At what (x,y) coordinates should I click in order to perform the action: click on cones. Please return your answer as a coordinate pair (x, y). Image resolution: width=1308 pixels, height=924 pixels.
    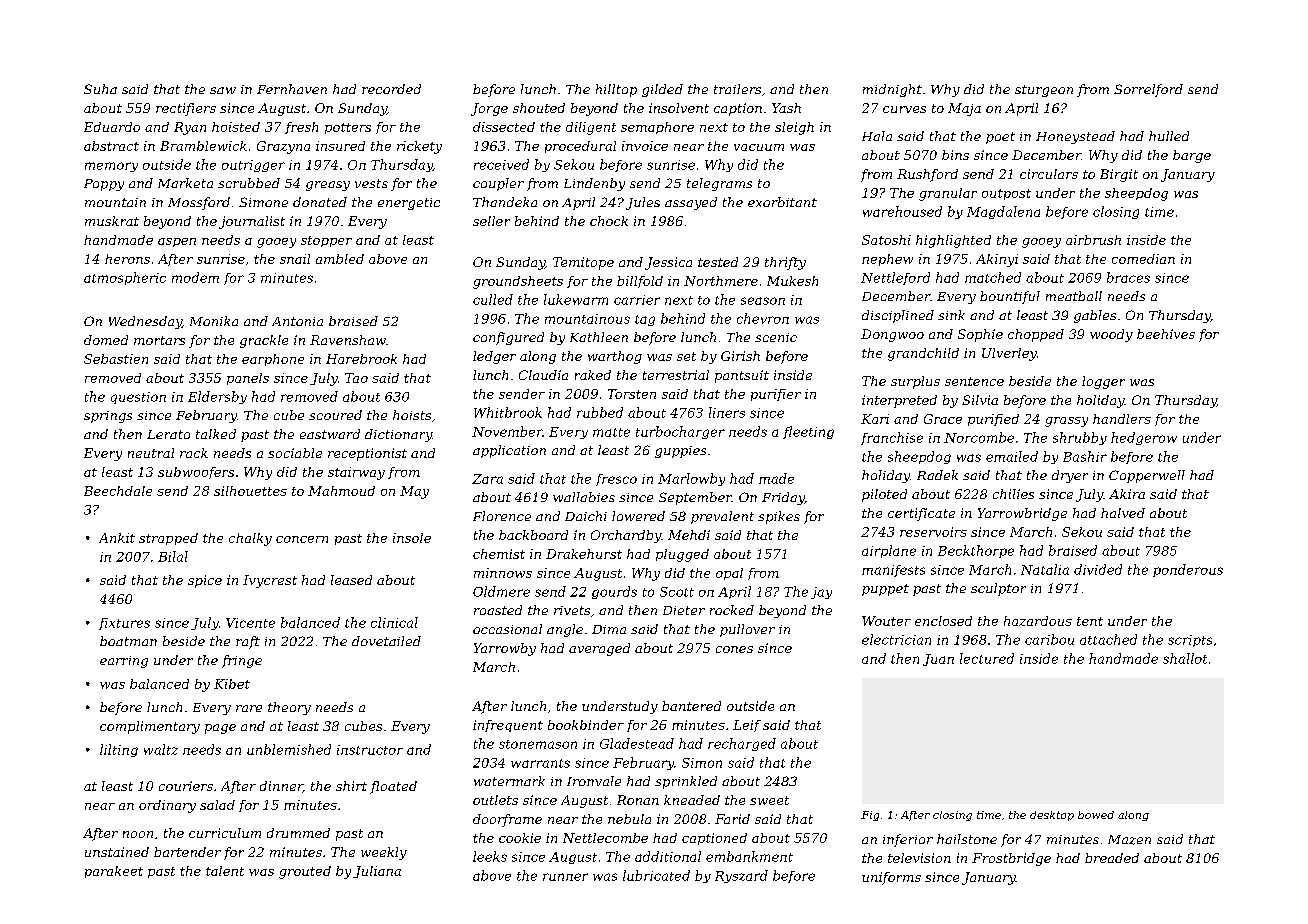
    Looking at the image, I should click on (734, 649).
